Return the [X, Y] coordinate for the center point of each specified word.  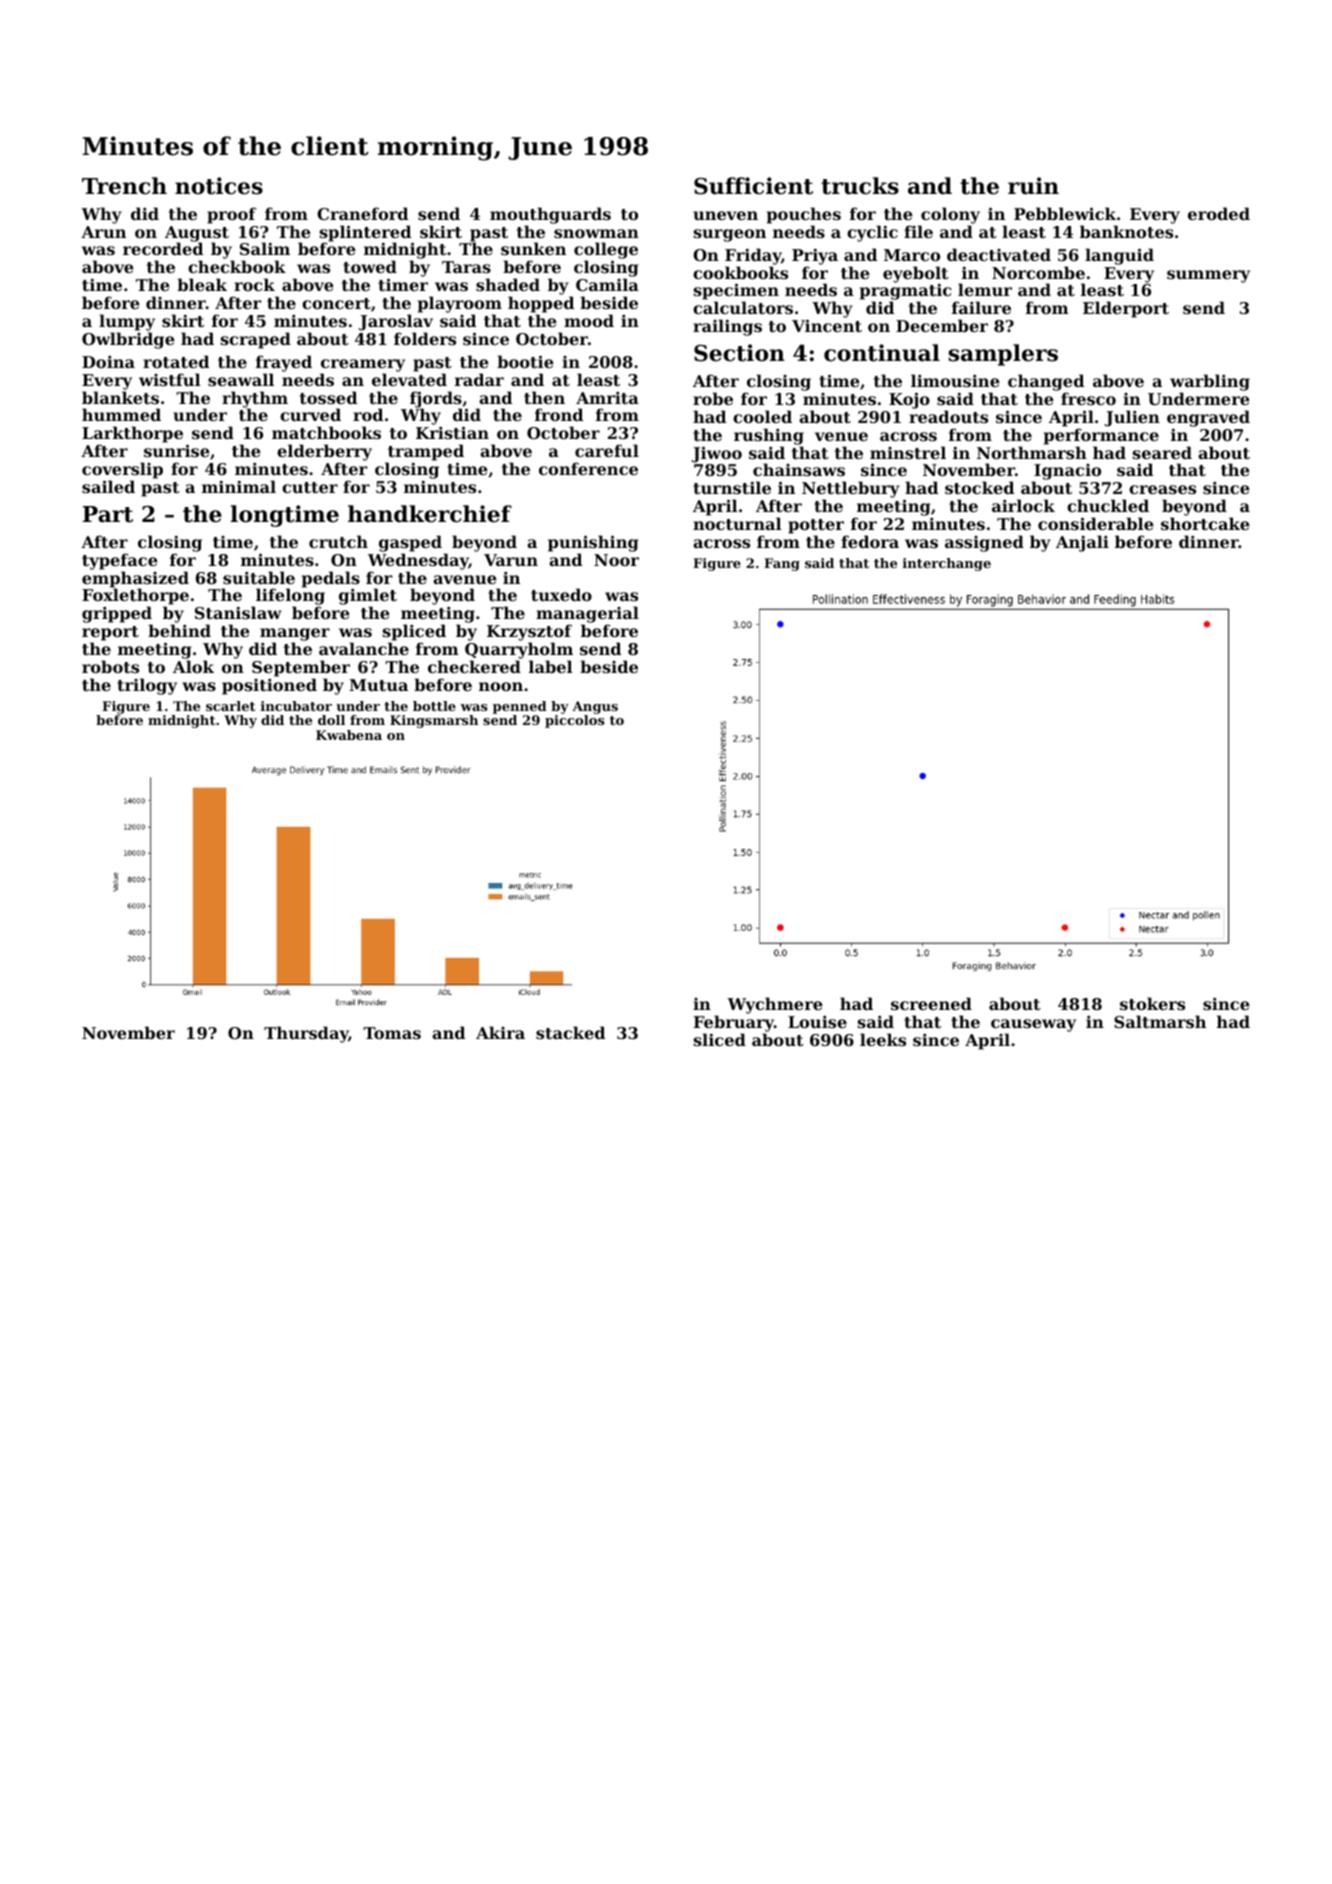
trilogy [147, 686]
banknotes [1126, 231]
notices [219, 186]
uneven [725, 215]
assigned [984, 543]
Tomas [392, 1033]
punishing [593, 543]
